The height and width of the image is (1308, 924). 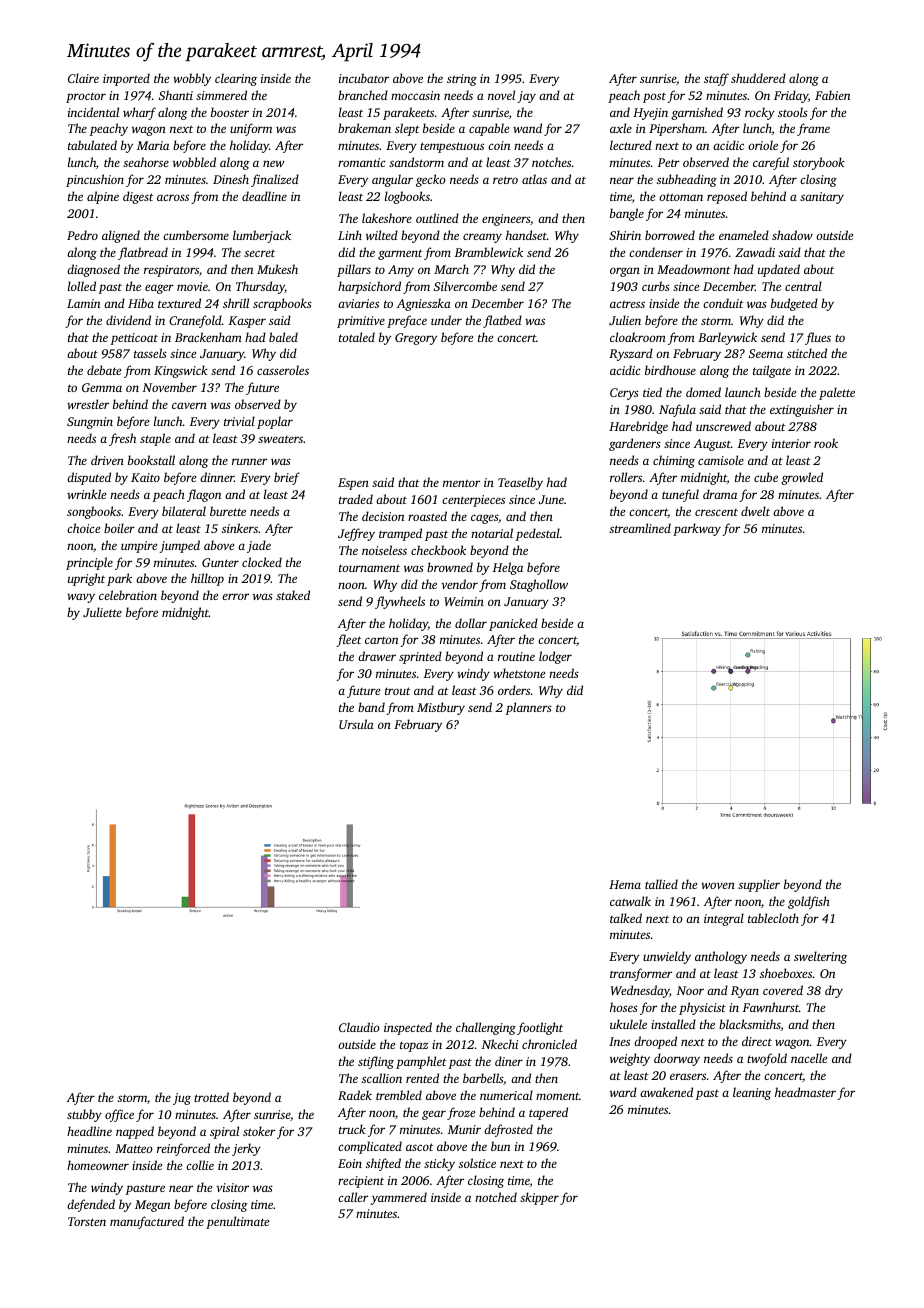 What do you see at coordinates (441, 708) in the image?
I see `Mistbury` at bounding box center [441, 708].
